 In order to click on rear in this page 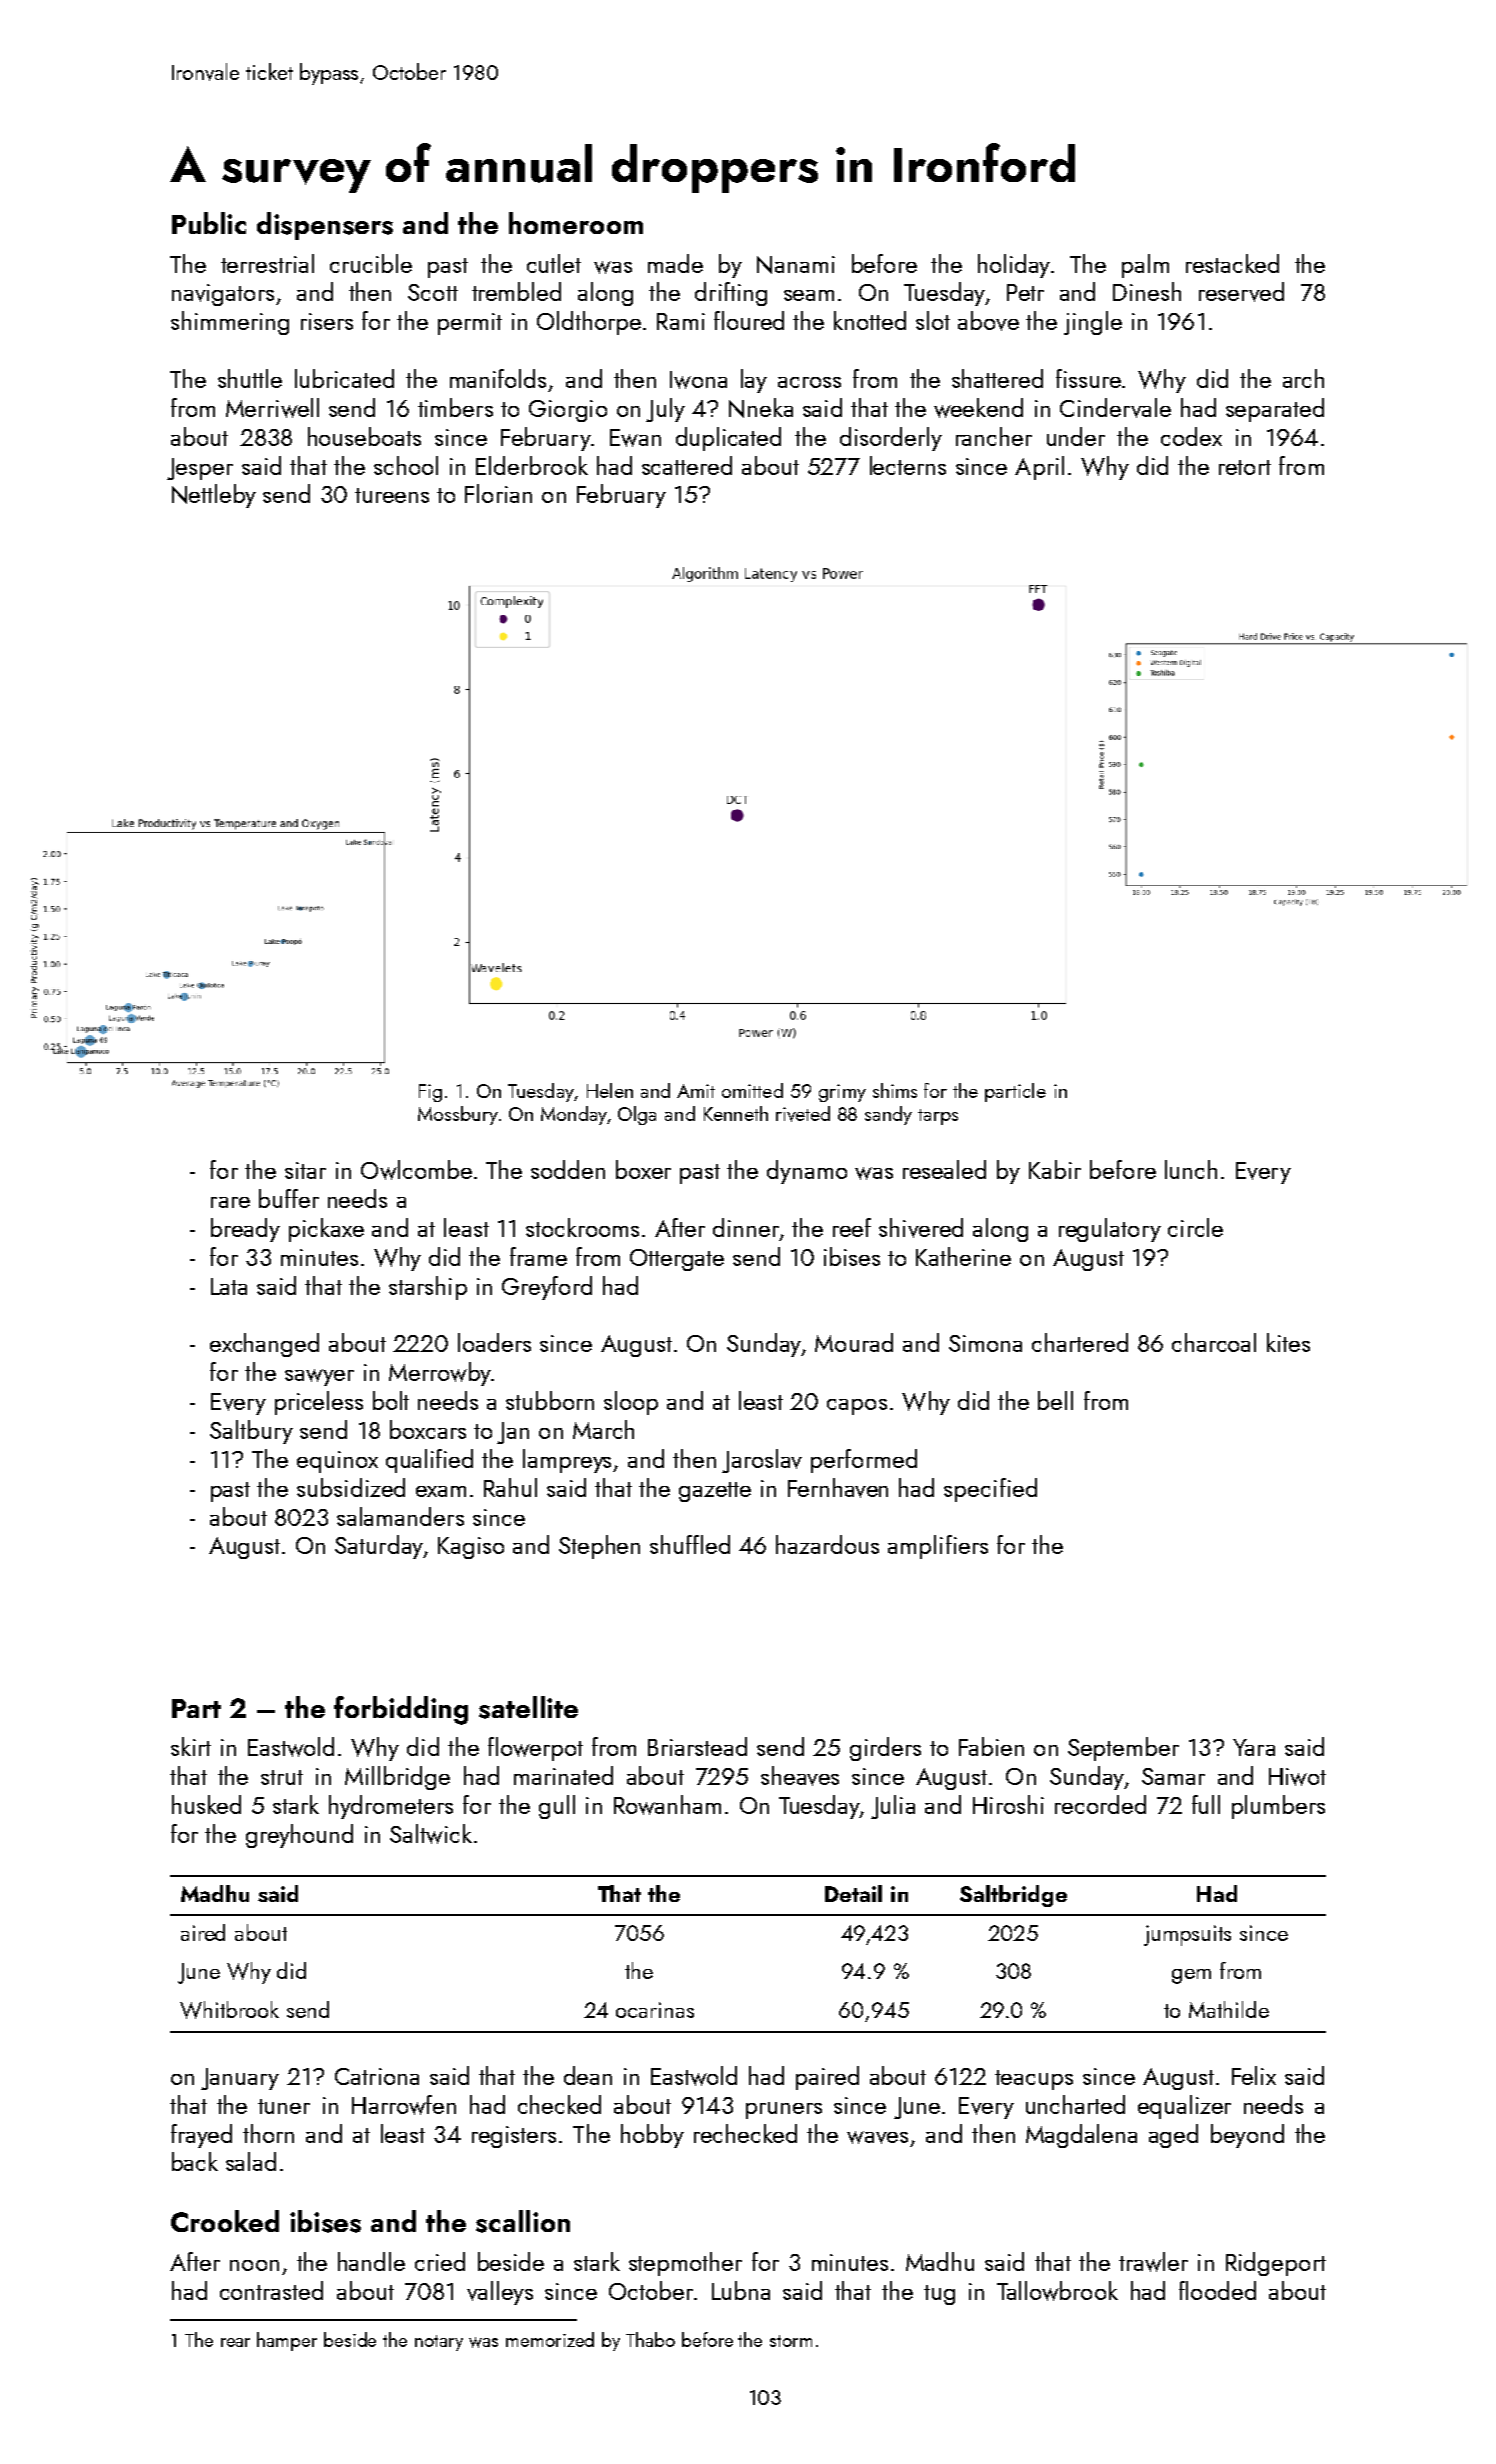, I will do `click(235, 2342)`.
